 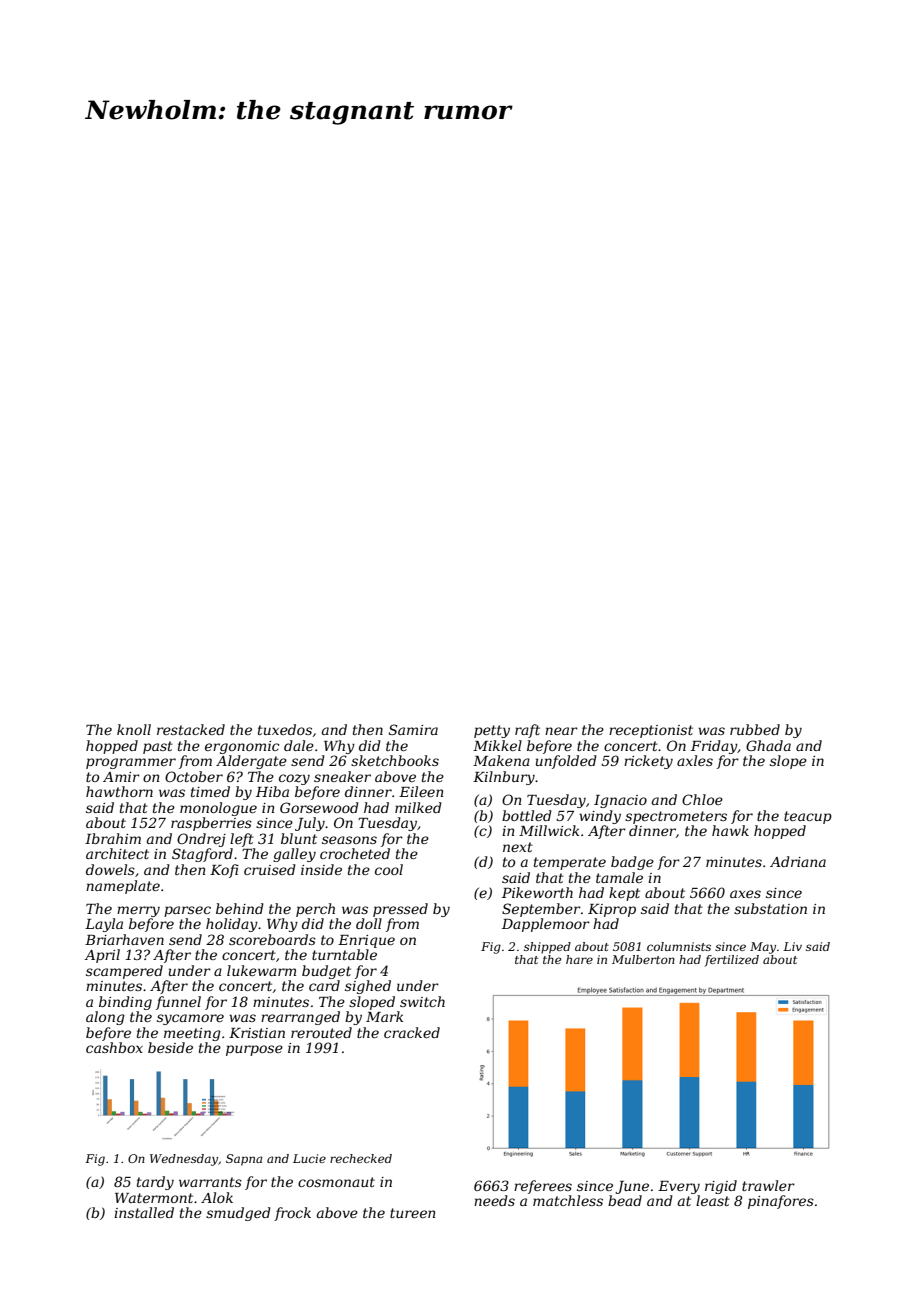 What do you see at coordinates (119, 791) in the document?
I see `hawthorn` at bounding box center [119, 791].
